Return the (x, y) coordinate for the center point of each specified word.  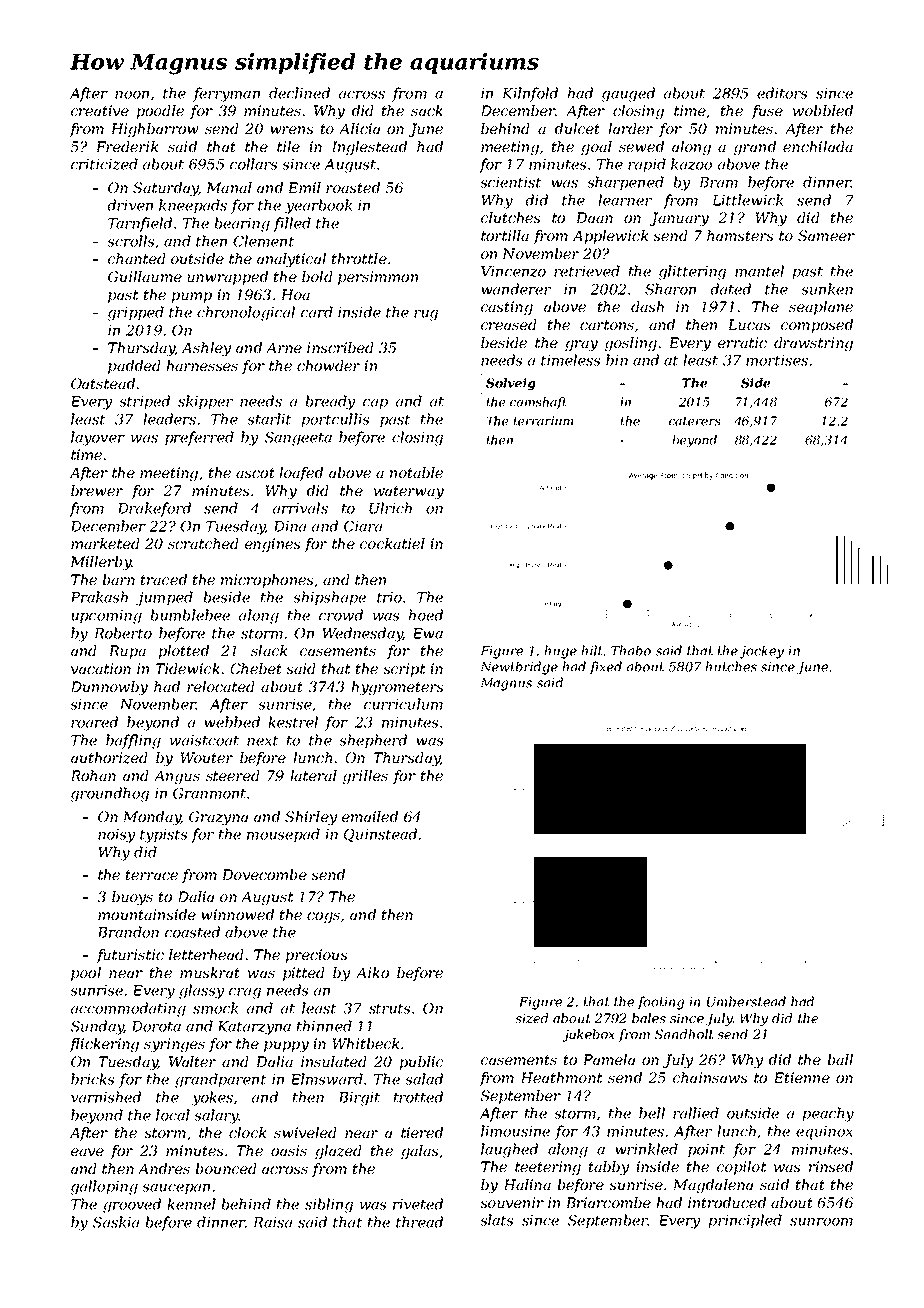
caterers (695, 421)
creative (100, 110)
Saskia (116, 1222)
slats (497, 1220)
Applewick (610, 237)
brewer (97, 490)
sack (427, 110)
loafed (301, 474)
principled (745, 1221)
